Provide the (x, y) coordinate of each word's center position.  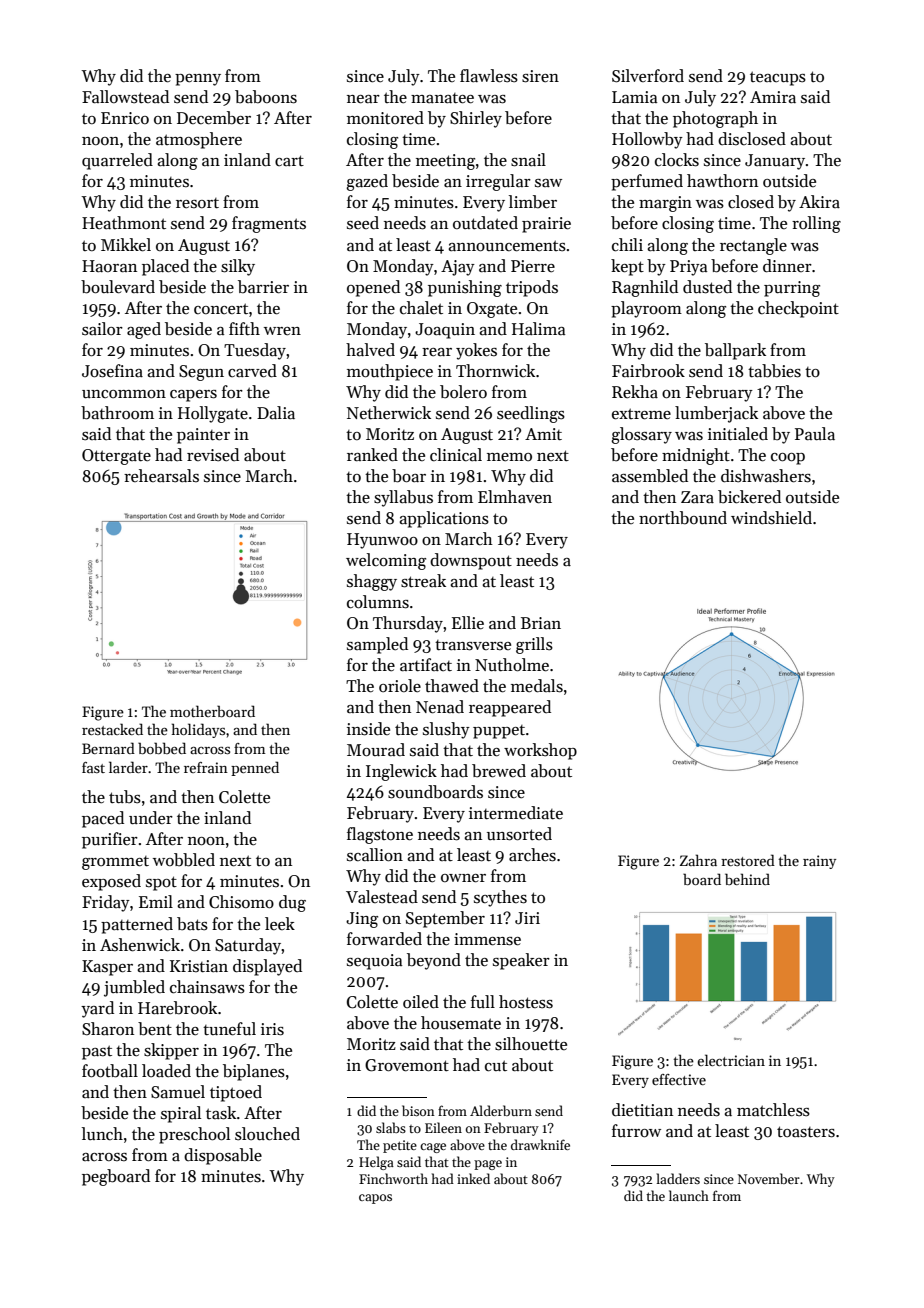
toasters (806, 1132)
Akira (819, 201)
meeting (445, 162)
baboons (266, 97)
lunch (102, 1134)
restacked (112, 729)
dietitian (642, 1110)
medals (537, 686)
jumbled (134, 988)
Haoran (109, 266)
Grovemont (407, 1065)
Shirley (476, 119)
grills (534, 645)
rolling (816, 224)
